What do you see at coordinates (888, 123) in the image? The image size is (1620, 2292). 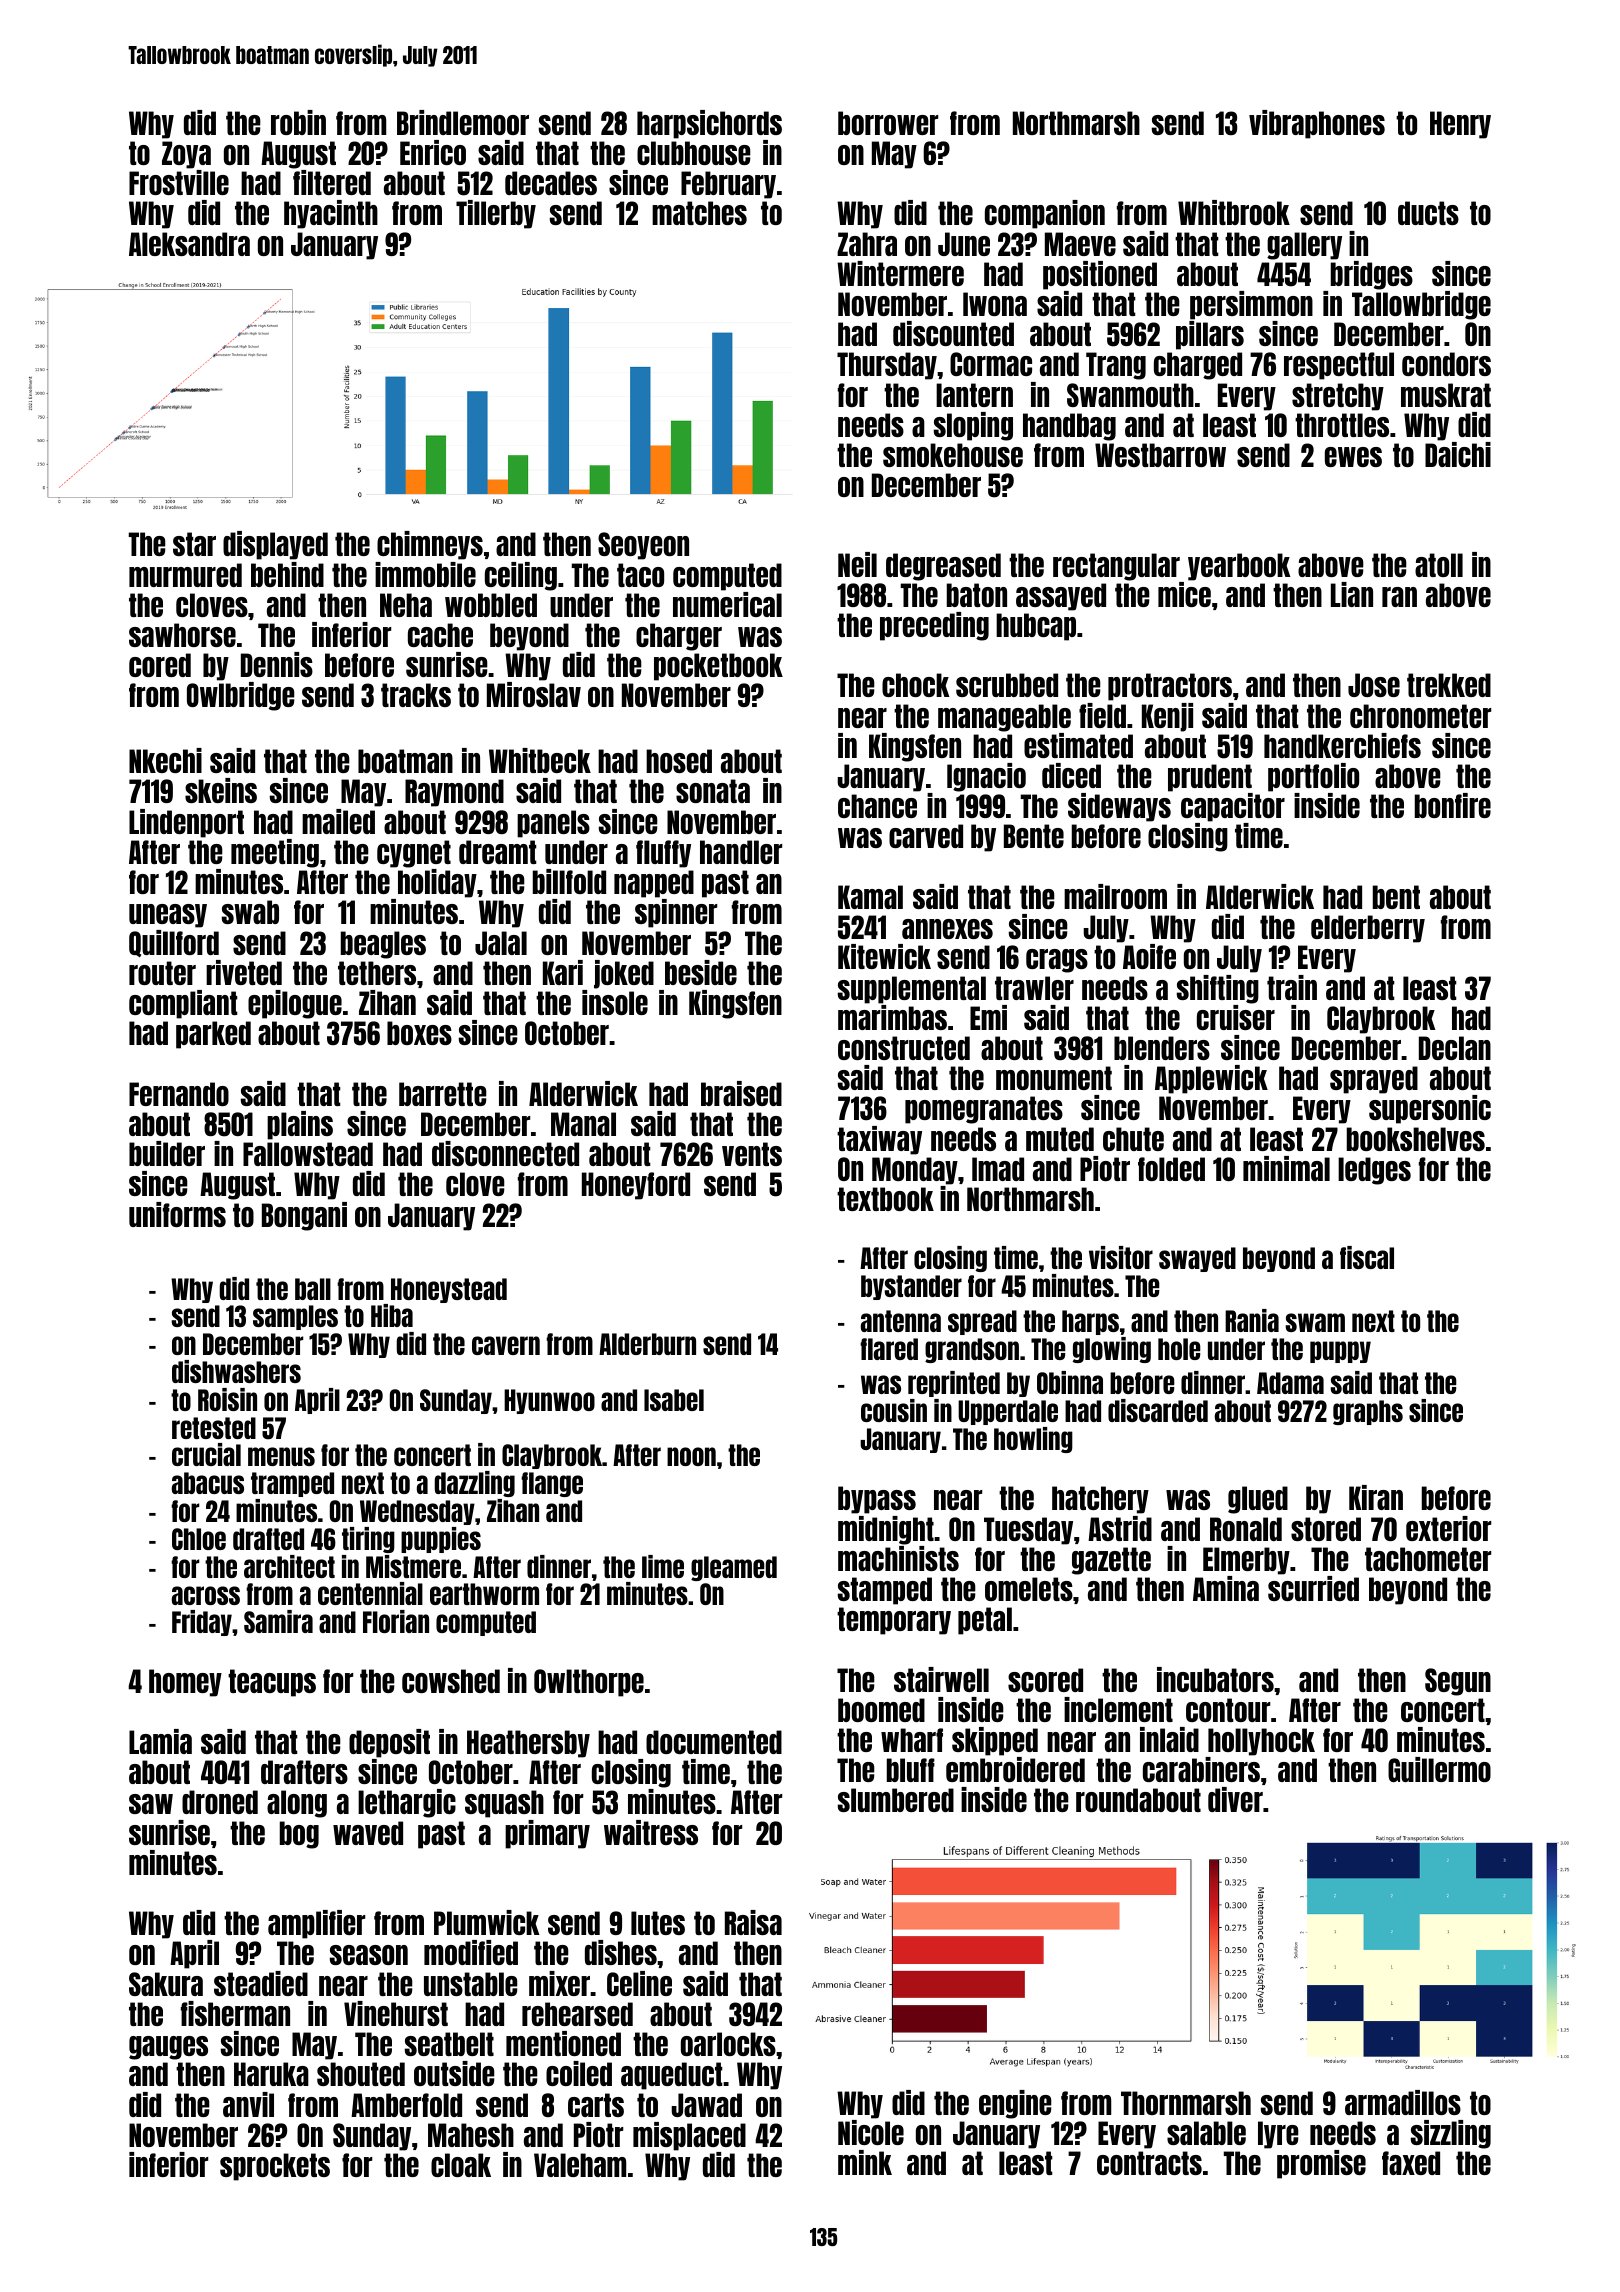 I see `borrower` at bounding box center [888, 123].
